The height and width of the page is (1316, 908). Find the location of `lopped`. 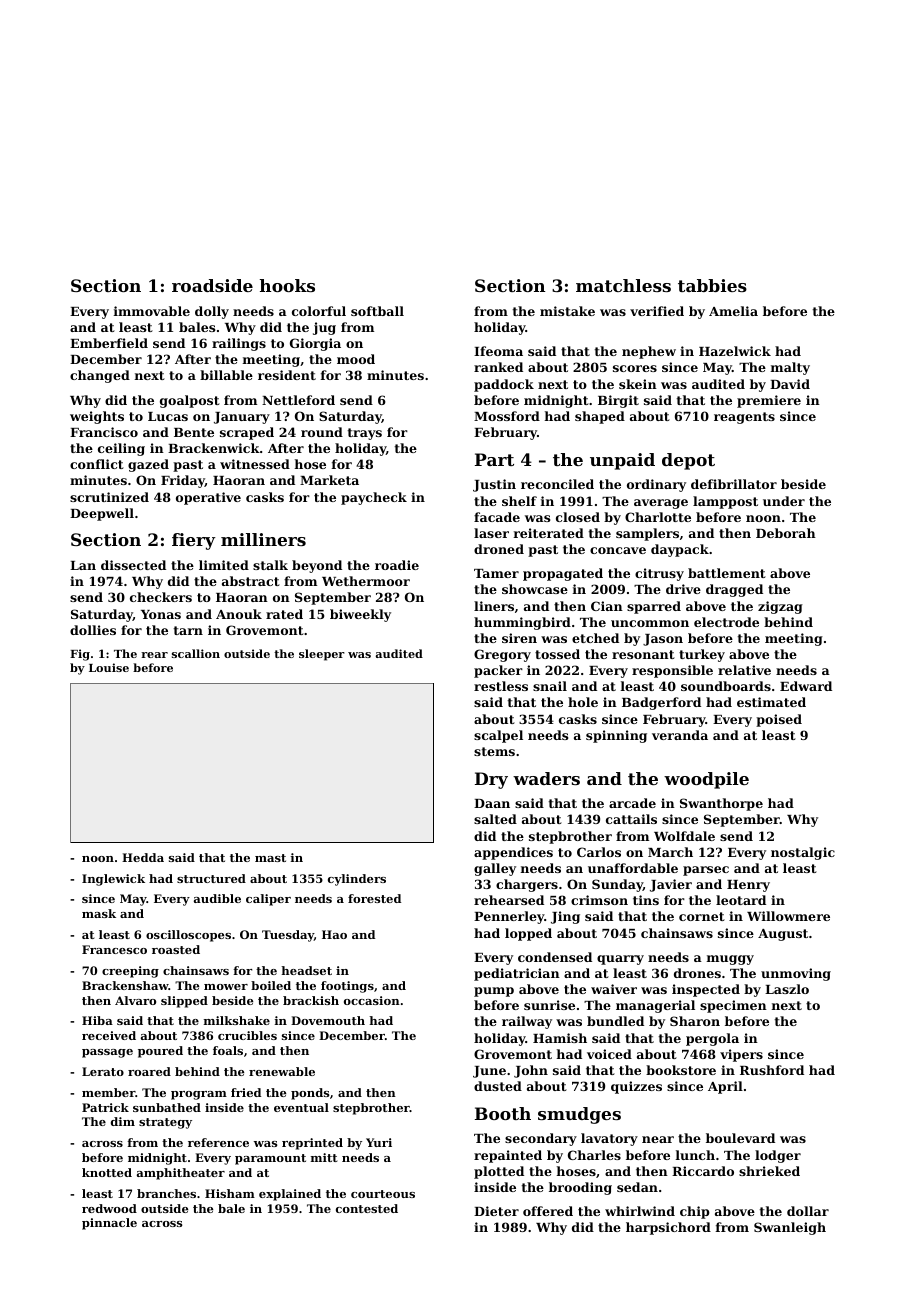

lopped is located at coordinates (528, 934).
